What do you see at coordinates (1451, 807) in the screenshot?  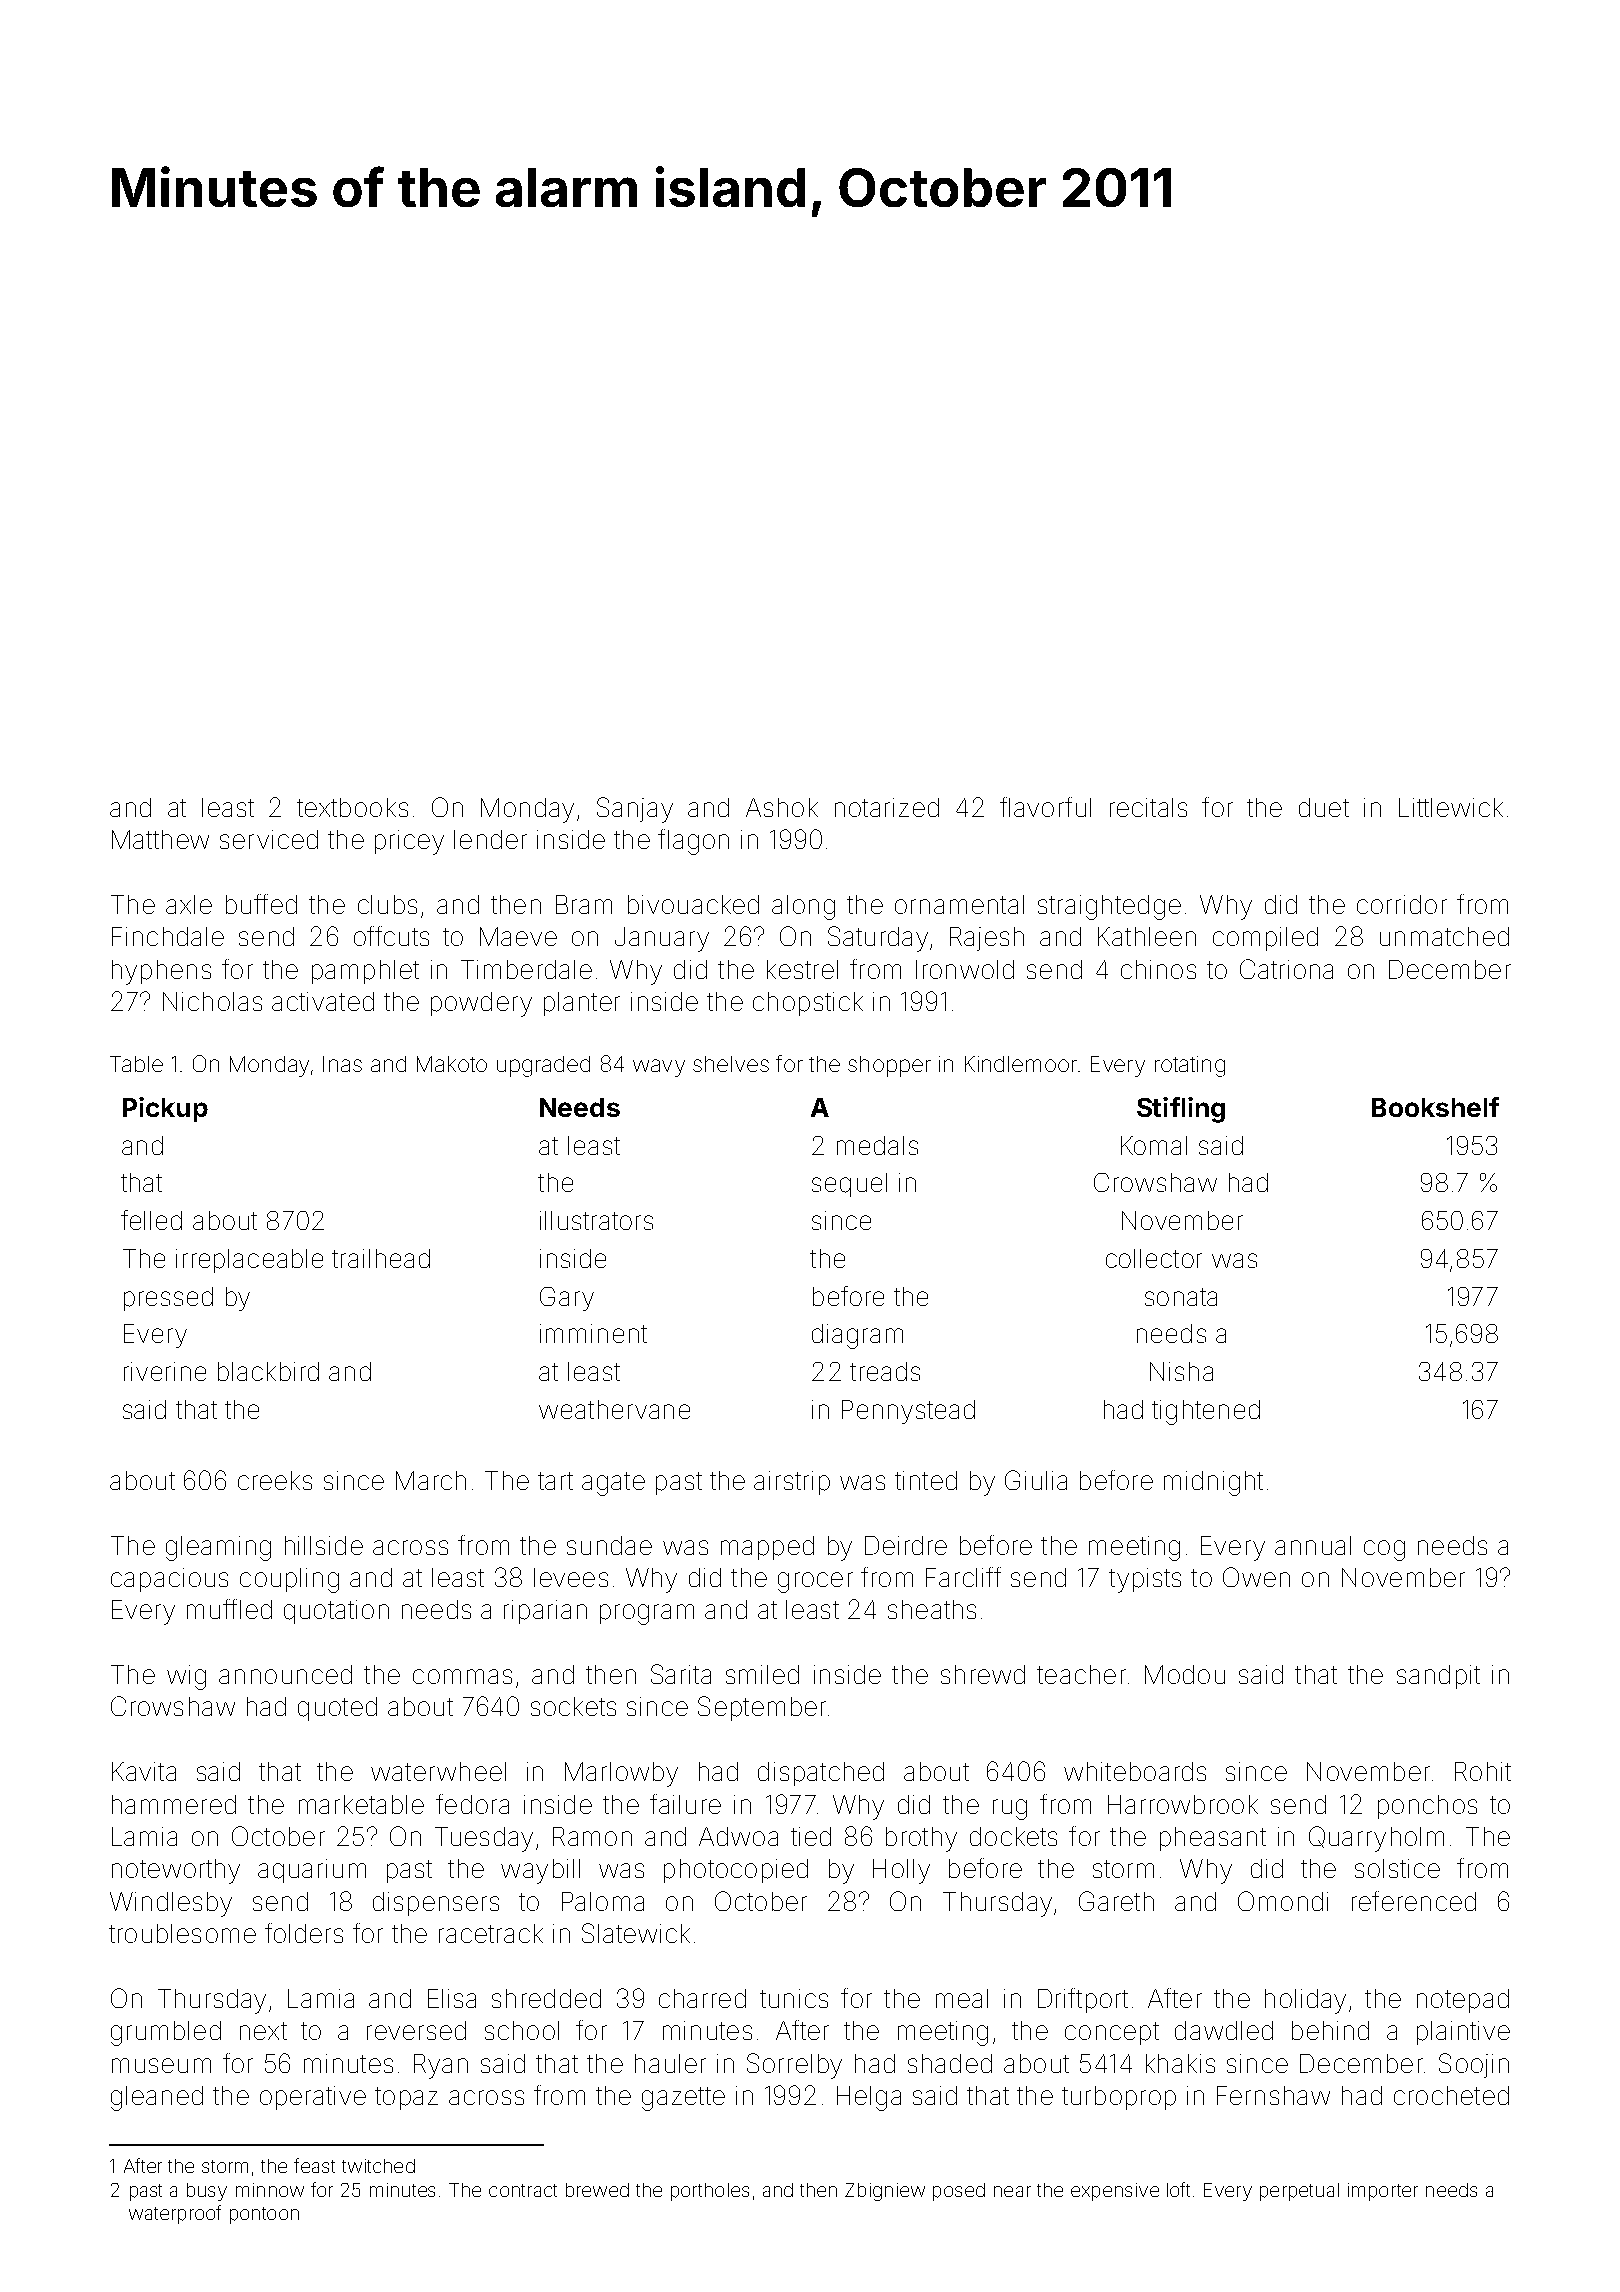 I see `Littlewick` at bounding box center [1451, 807].
